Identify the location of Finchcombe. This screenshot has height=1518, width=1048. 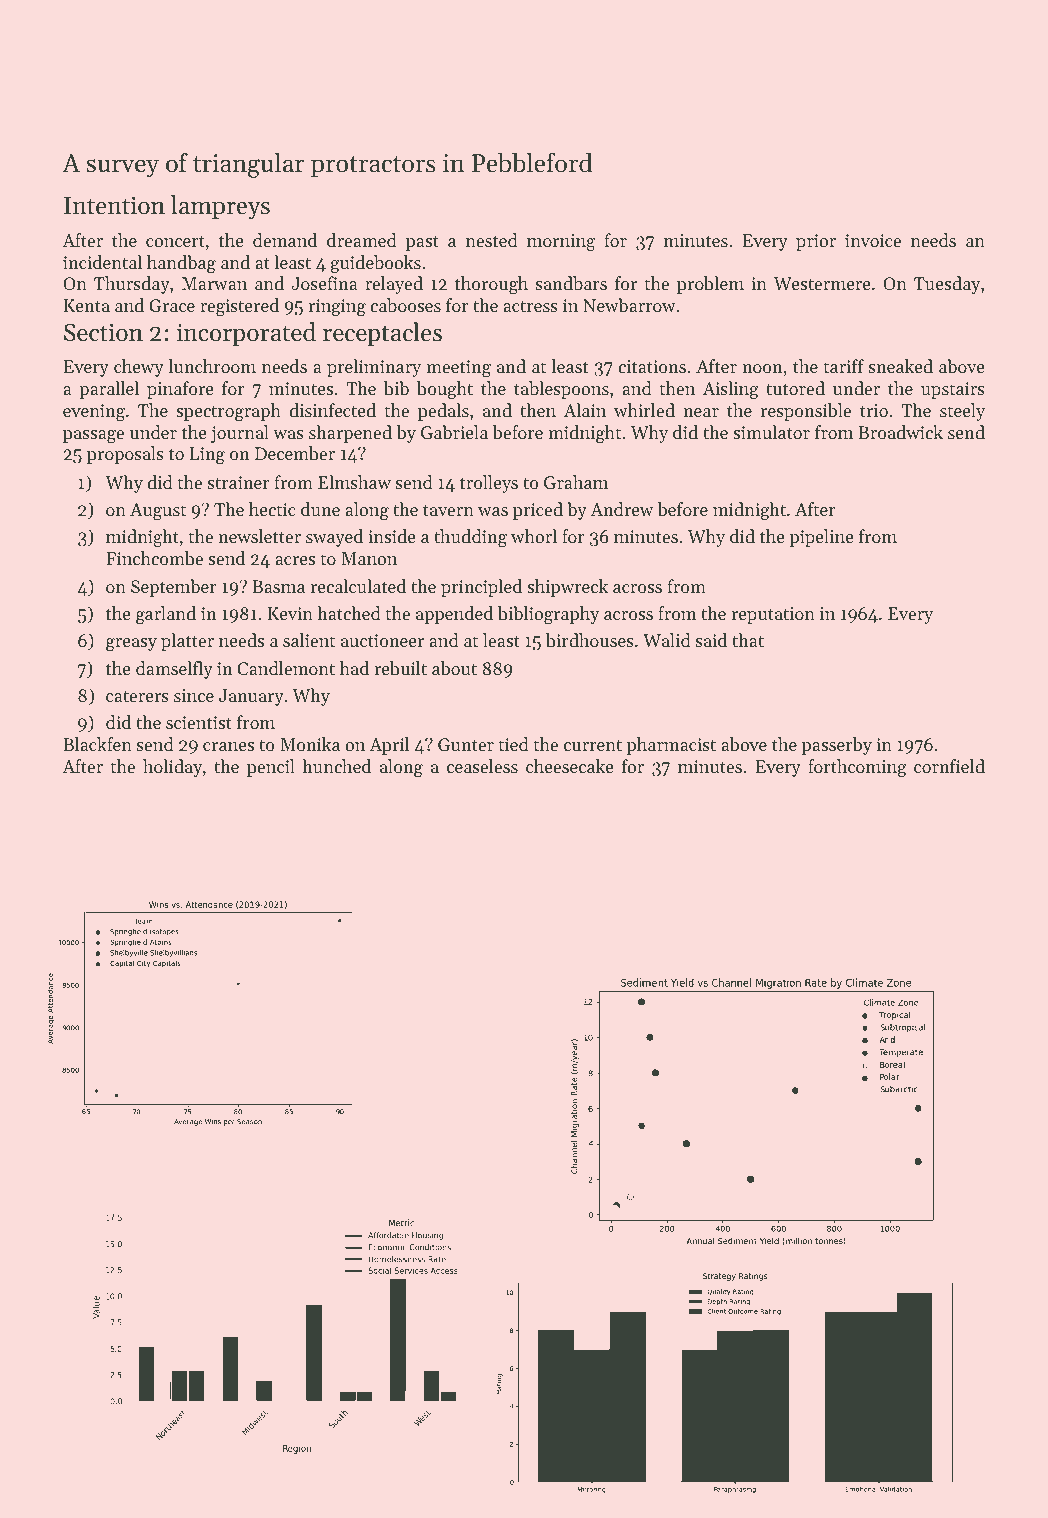
(154, 558).
